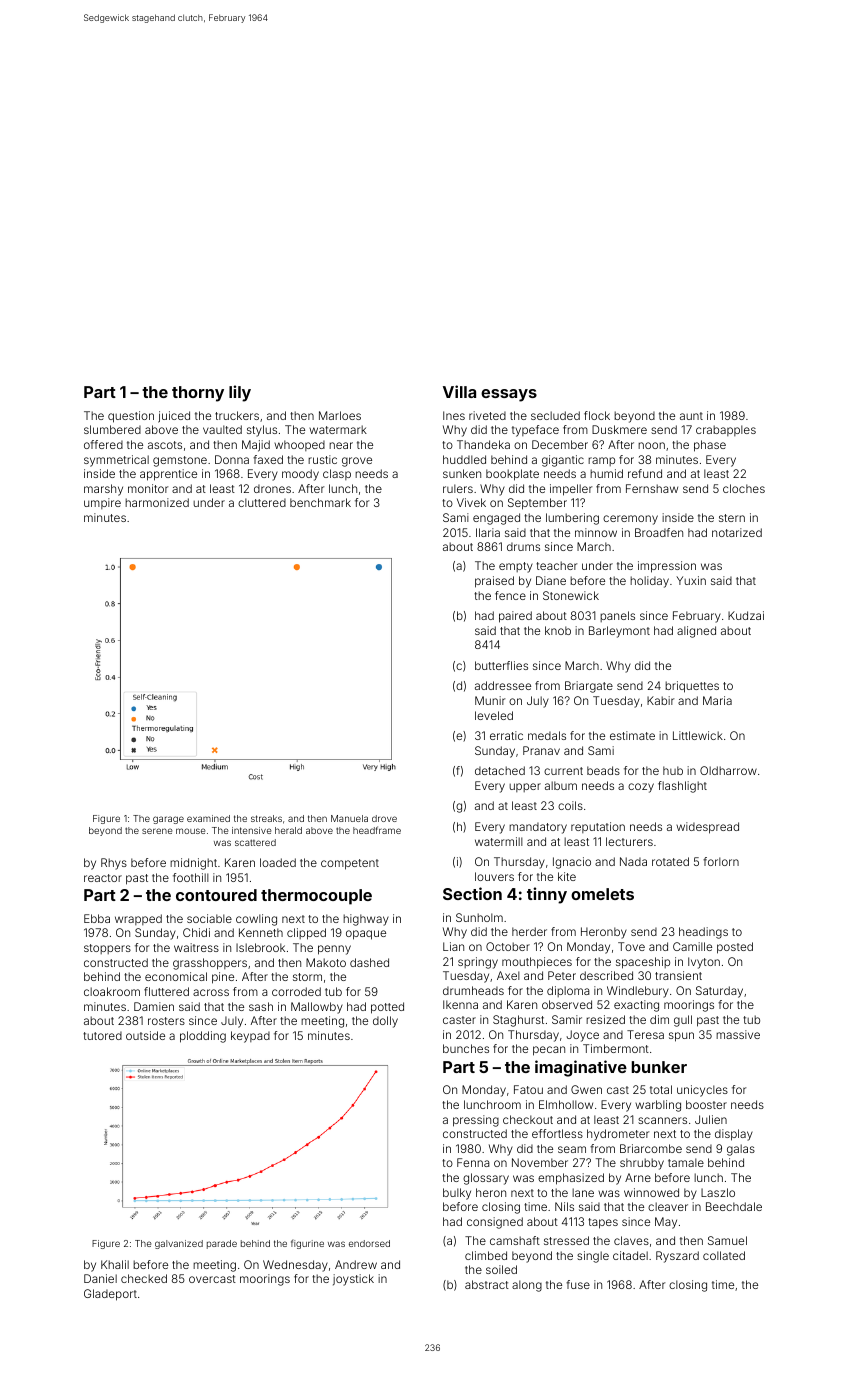  I want to click on forlorn, so click(721, 861).
